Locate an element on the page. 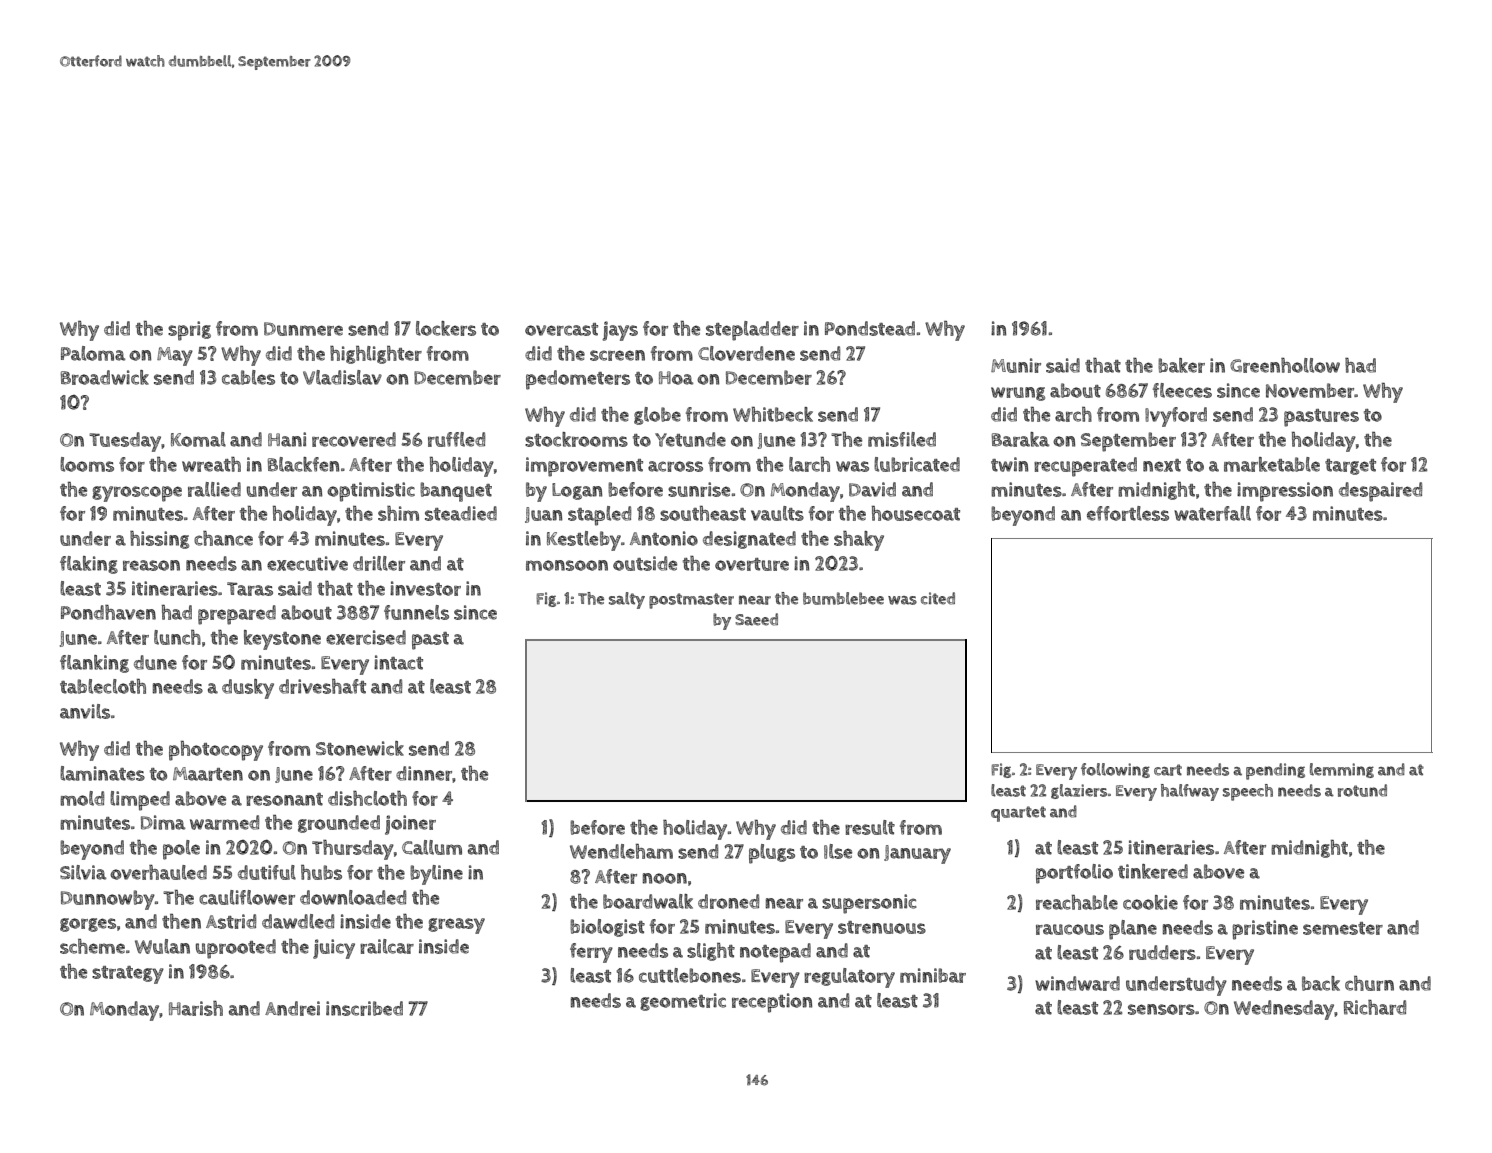 The height and width of the image is (1153, 1492). effortless is located at coordinates (1128, 513).
